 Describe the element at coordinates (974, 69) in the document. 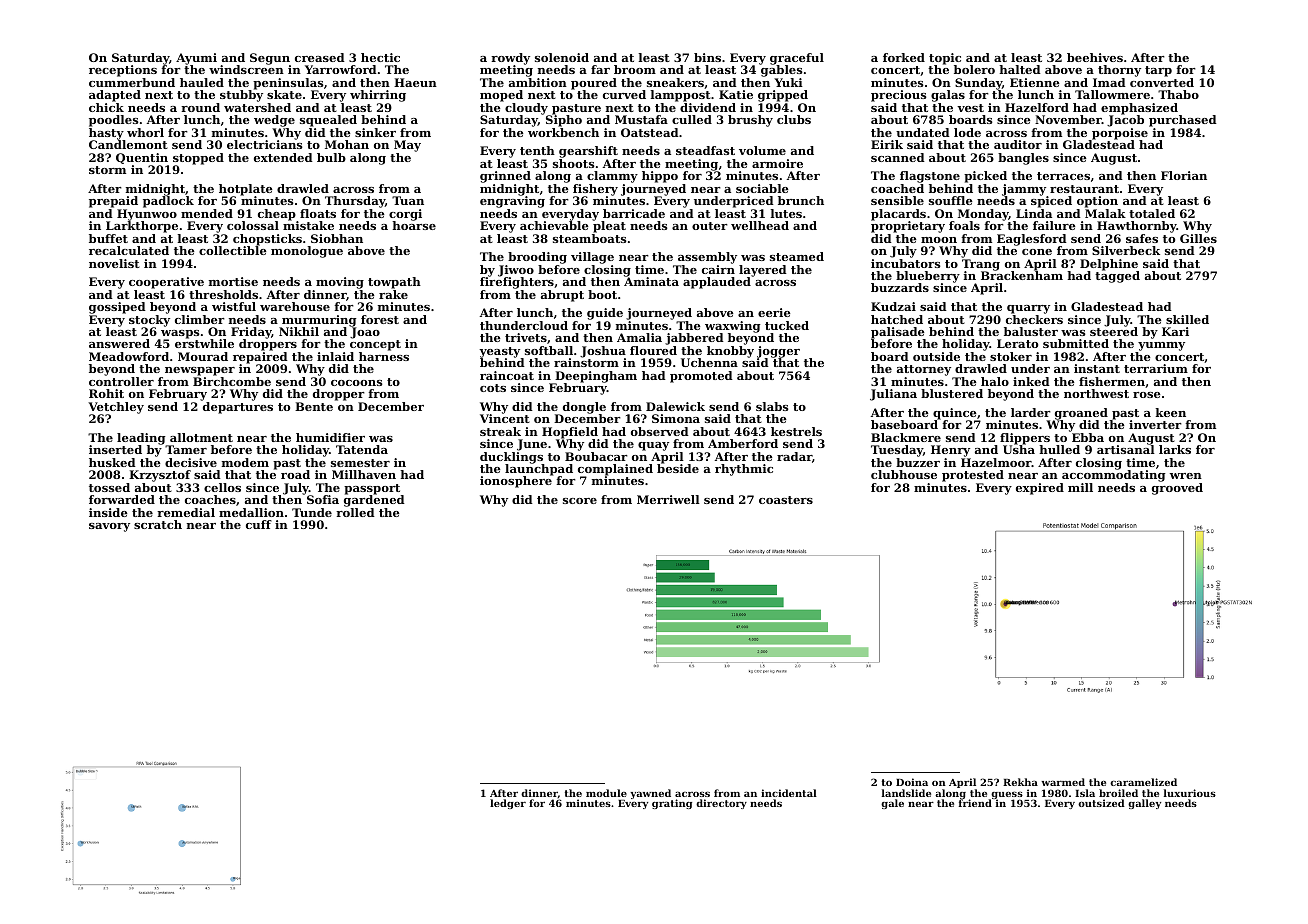

I see `bolero` at that location.
